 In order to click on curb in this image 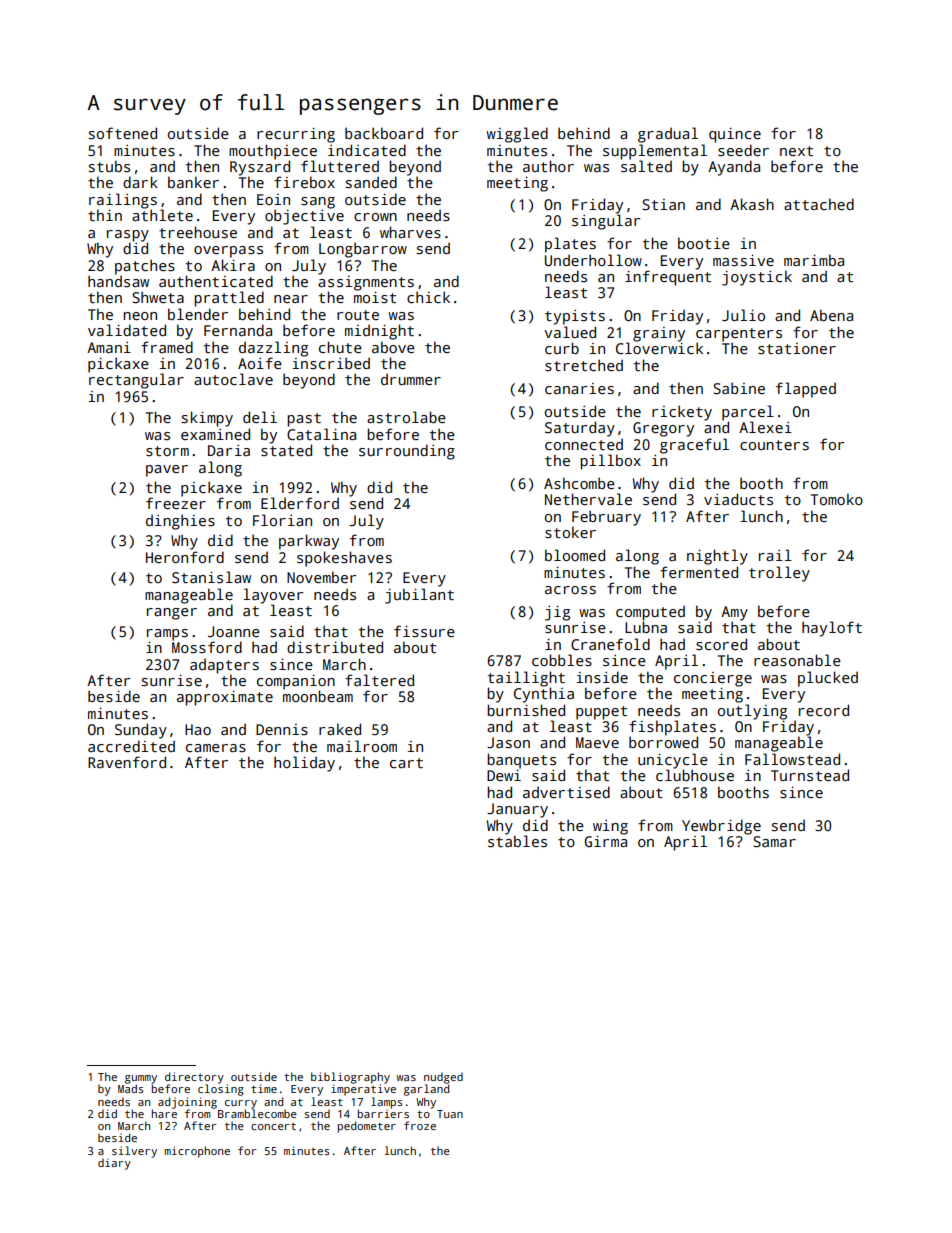, I will do `click(562, 348)`.
